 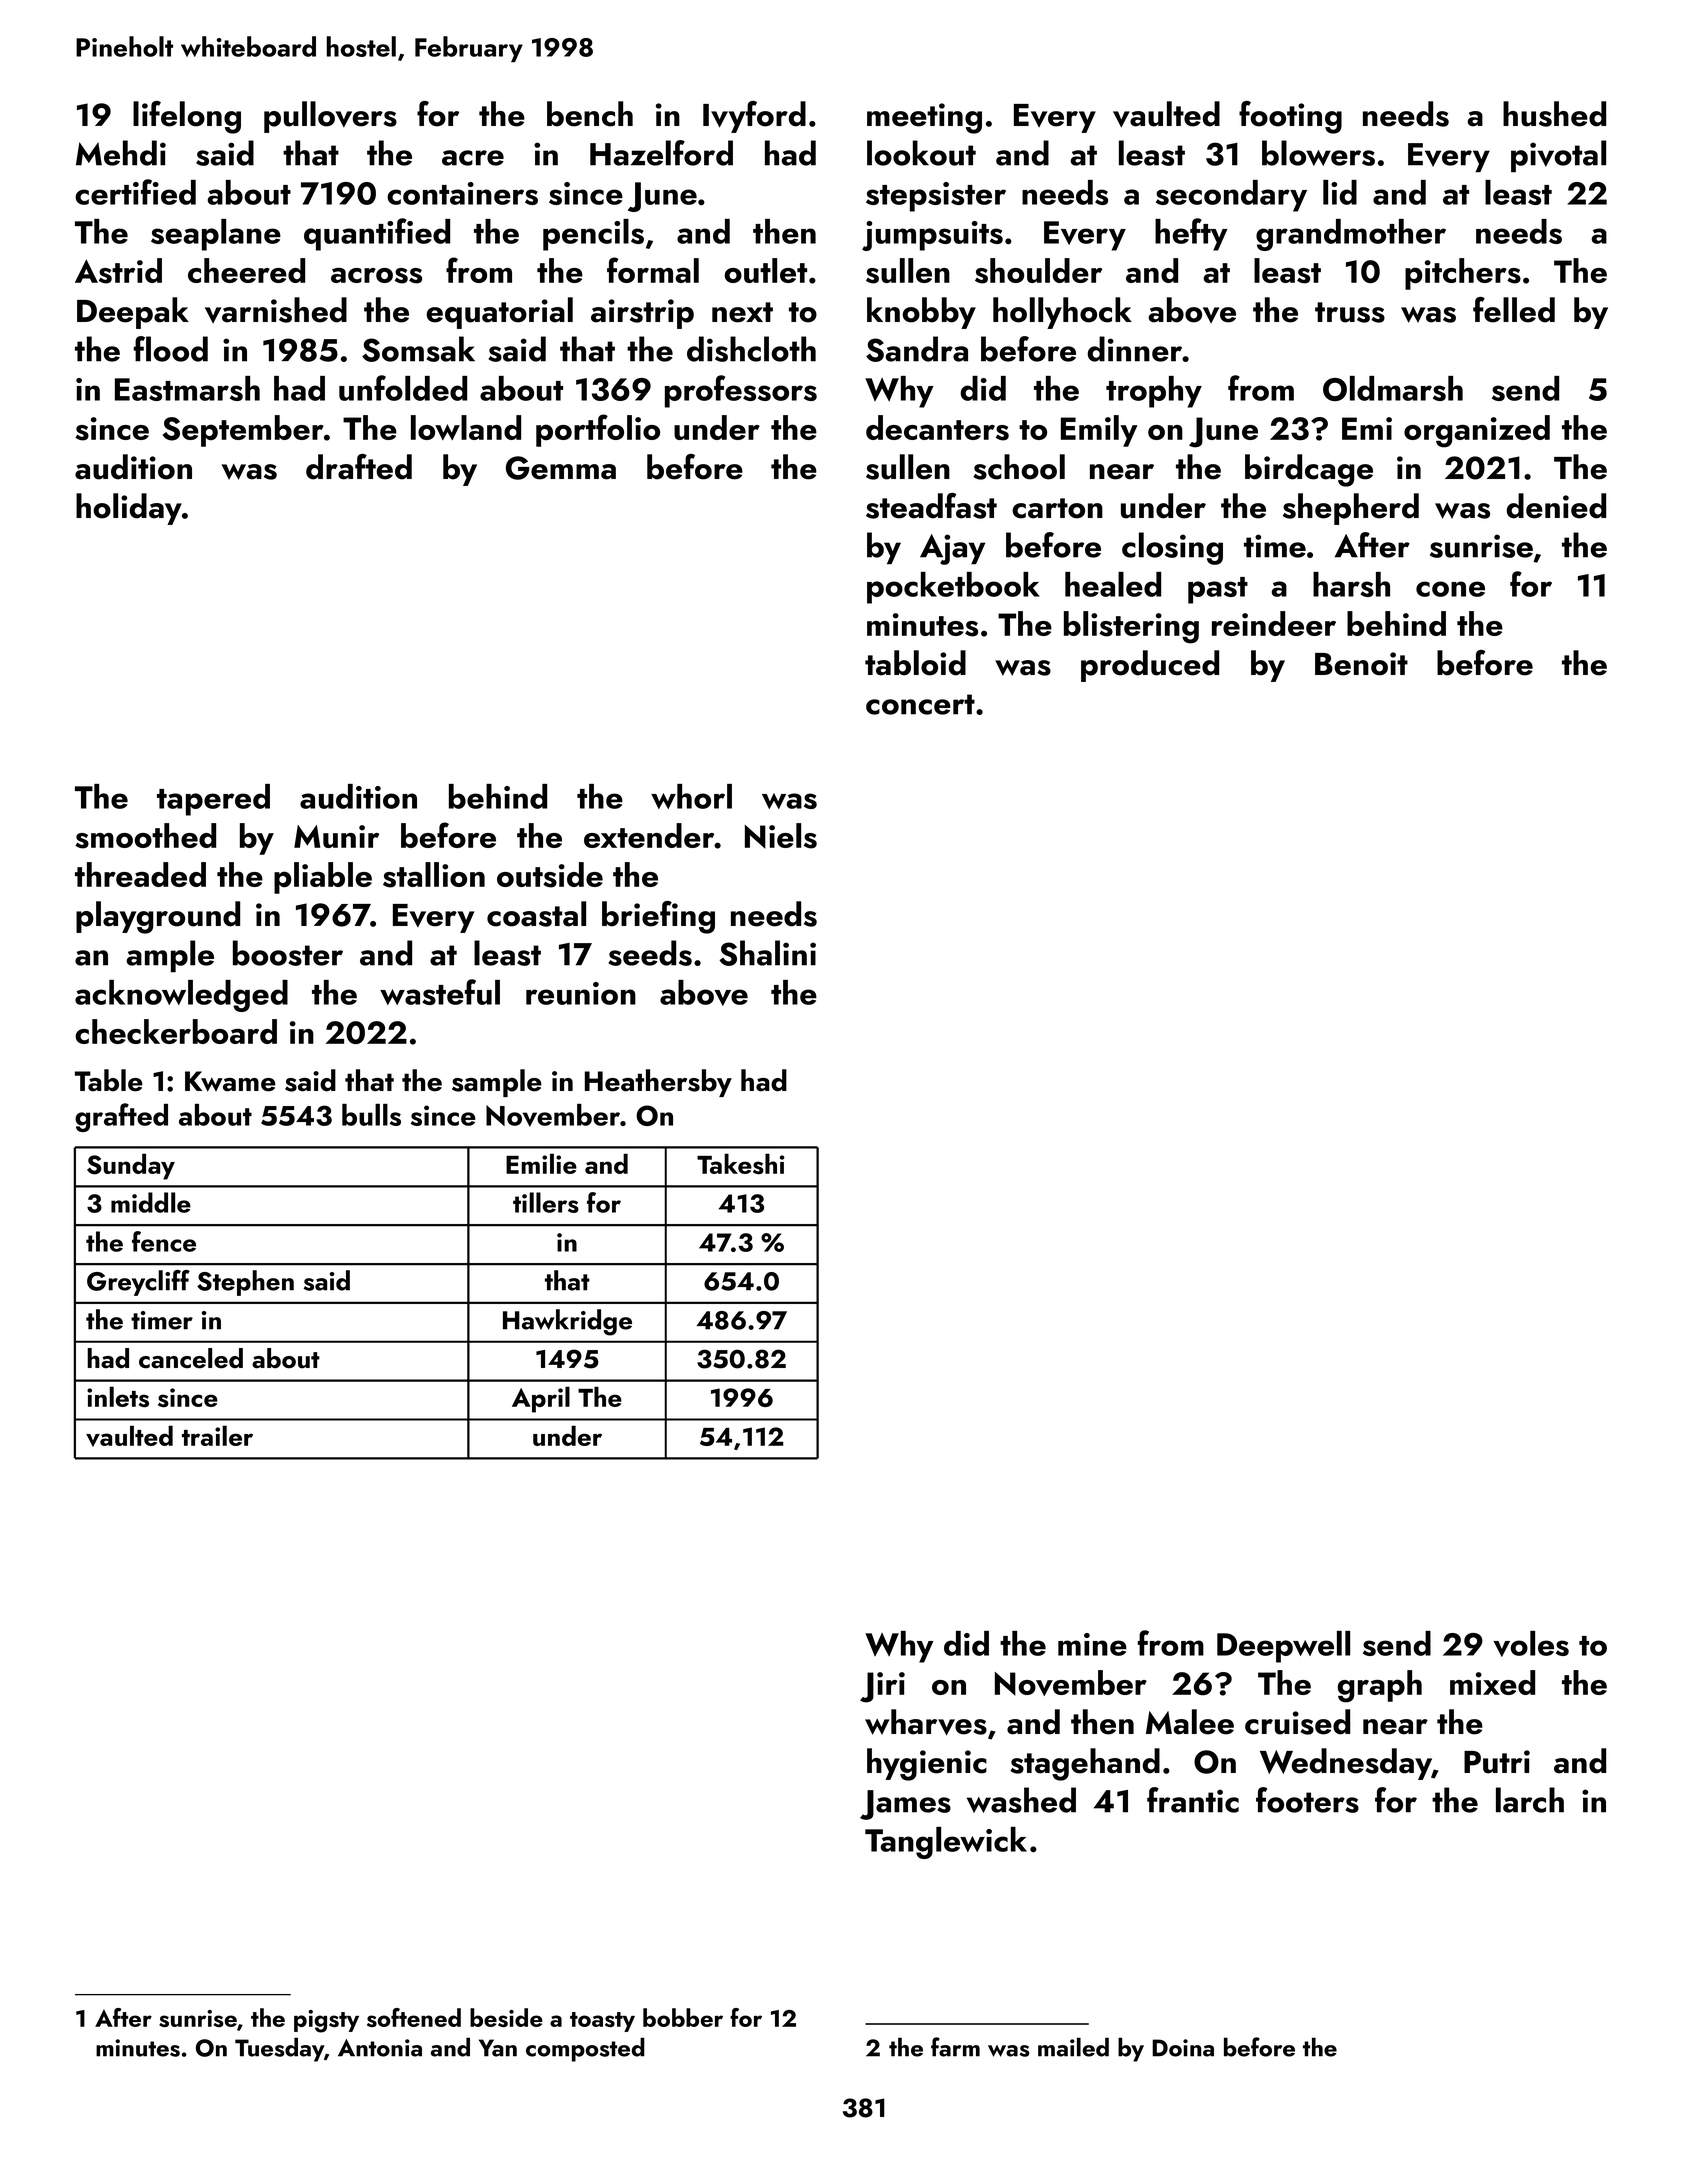 I want to click on farm, so click(x=955, y=2047).
